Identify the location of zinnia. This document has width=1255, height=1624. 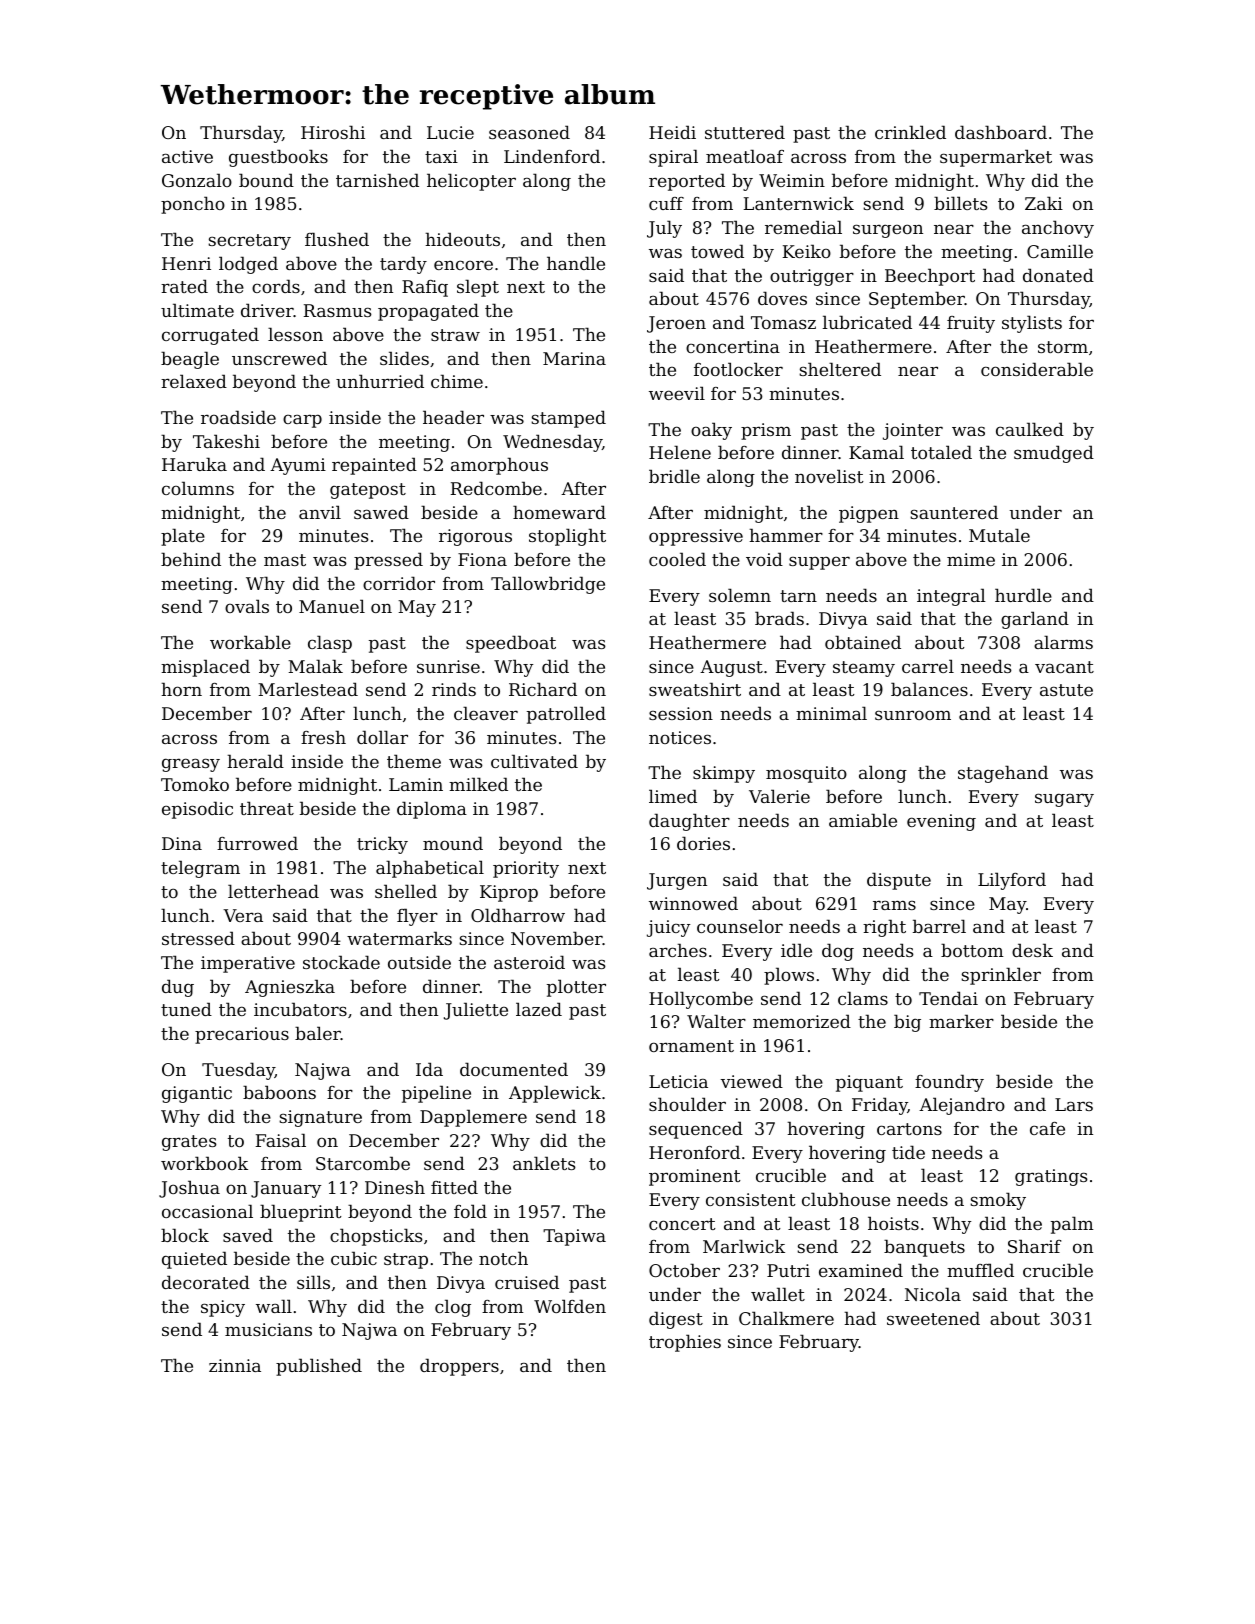
(235, 1365).
